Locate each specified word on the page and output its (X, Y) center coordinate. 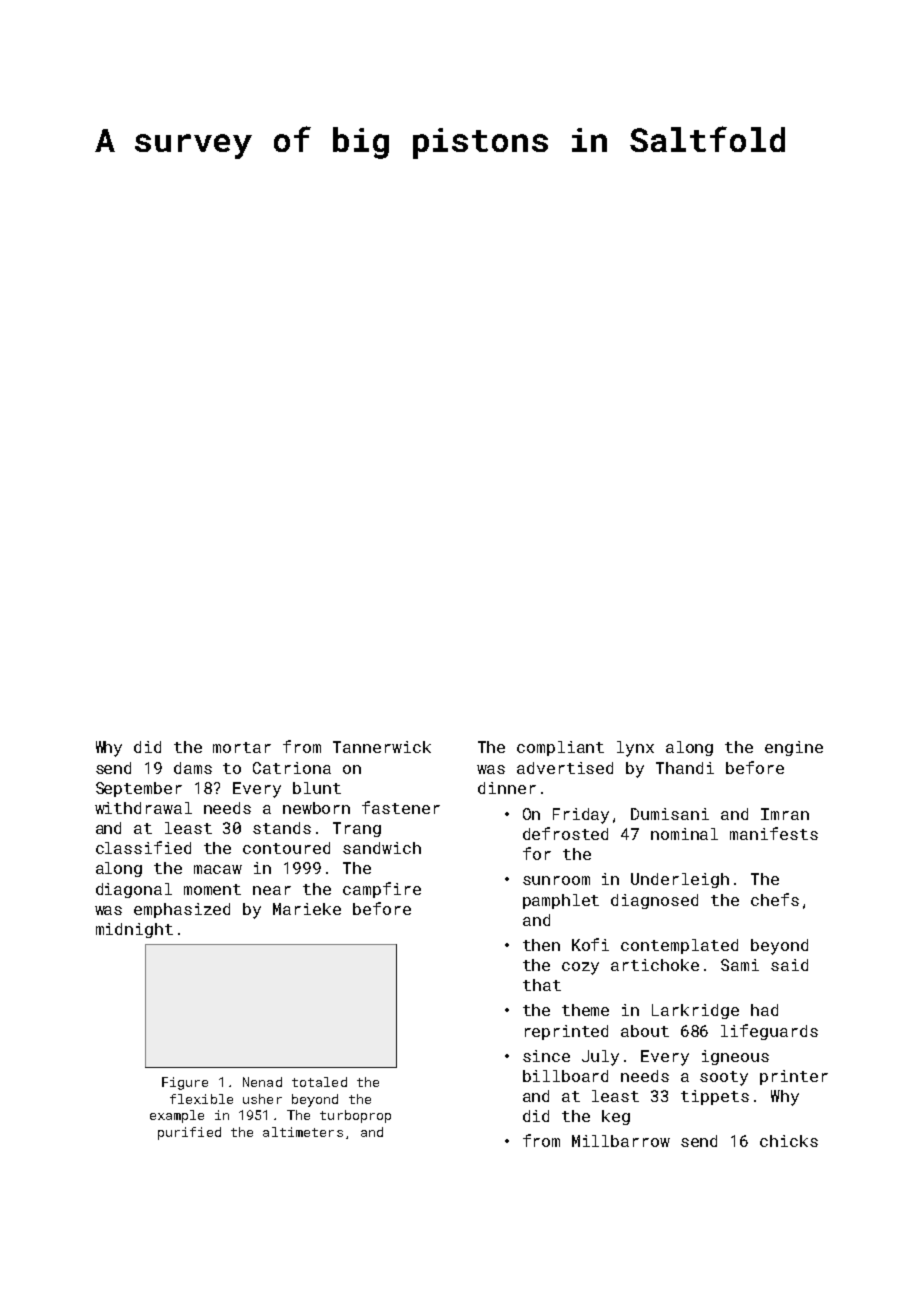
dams (193, 768)
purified (189, 1133)
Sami (740, 965)
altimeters (303, 1132)
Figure (185, 1083)
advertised (565, 768)
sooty (724, 1078)
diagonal (134, 890)
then (541, 945)
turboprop (355, 1116)
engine (794, 748)
